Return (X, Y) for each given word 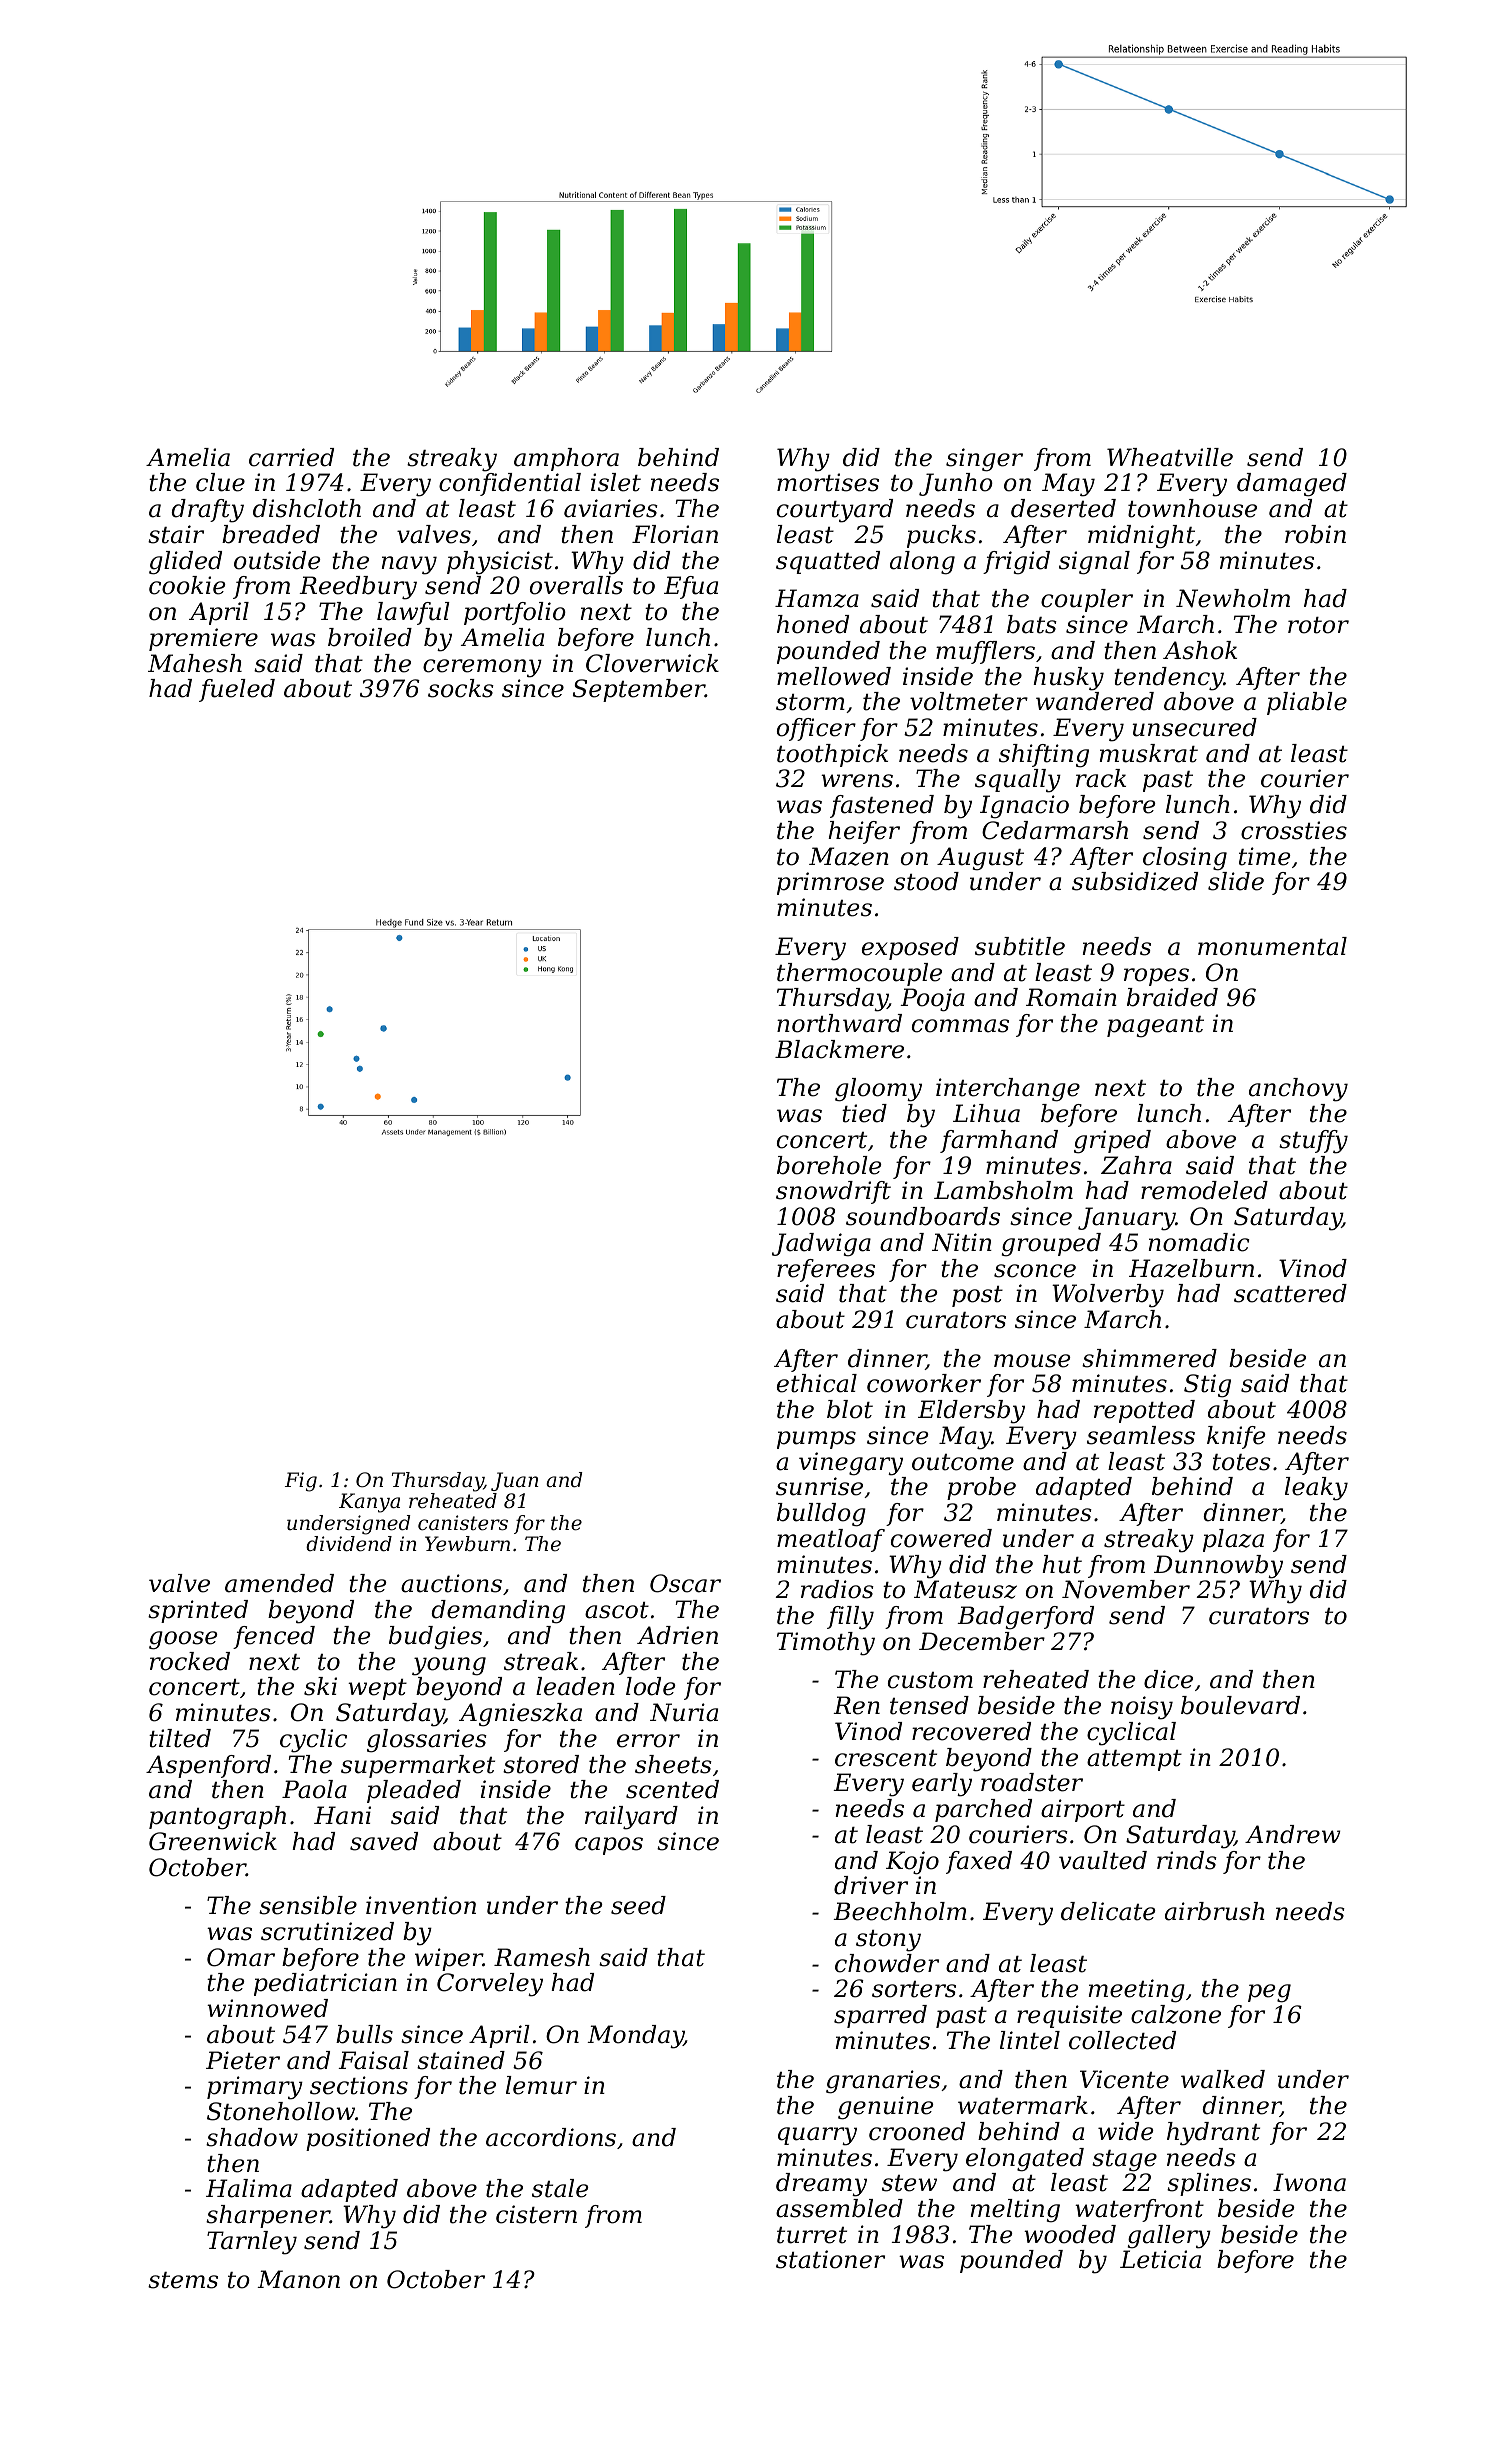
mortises (828, 482)
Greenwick (213, 1841)
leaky (1316, 1489)
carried (291, 457)
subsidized (1135, 881)
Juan (515, 1481)
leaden (575, 1686)
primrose (830, 883)
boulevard (1240, 1705)
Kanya (369, 1503)
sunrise (819, 1486)
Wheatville (1170, 457)
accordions (551, 2137)
